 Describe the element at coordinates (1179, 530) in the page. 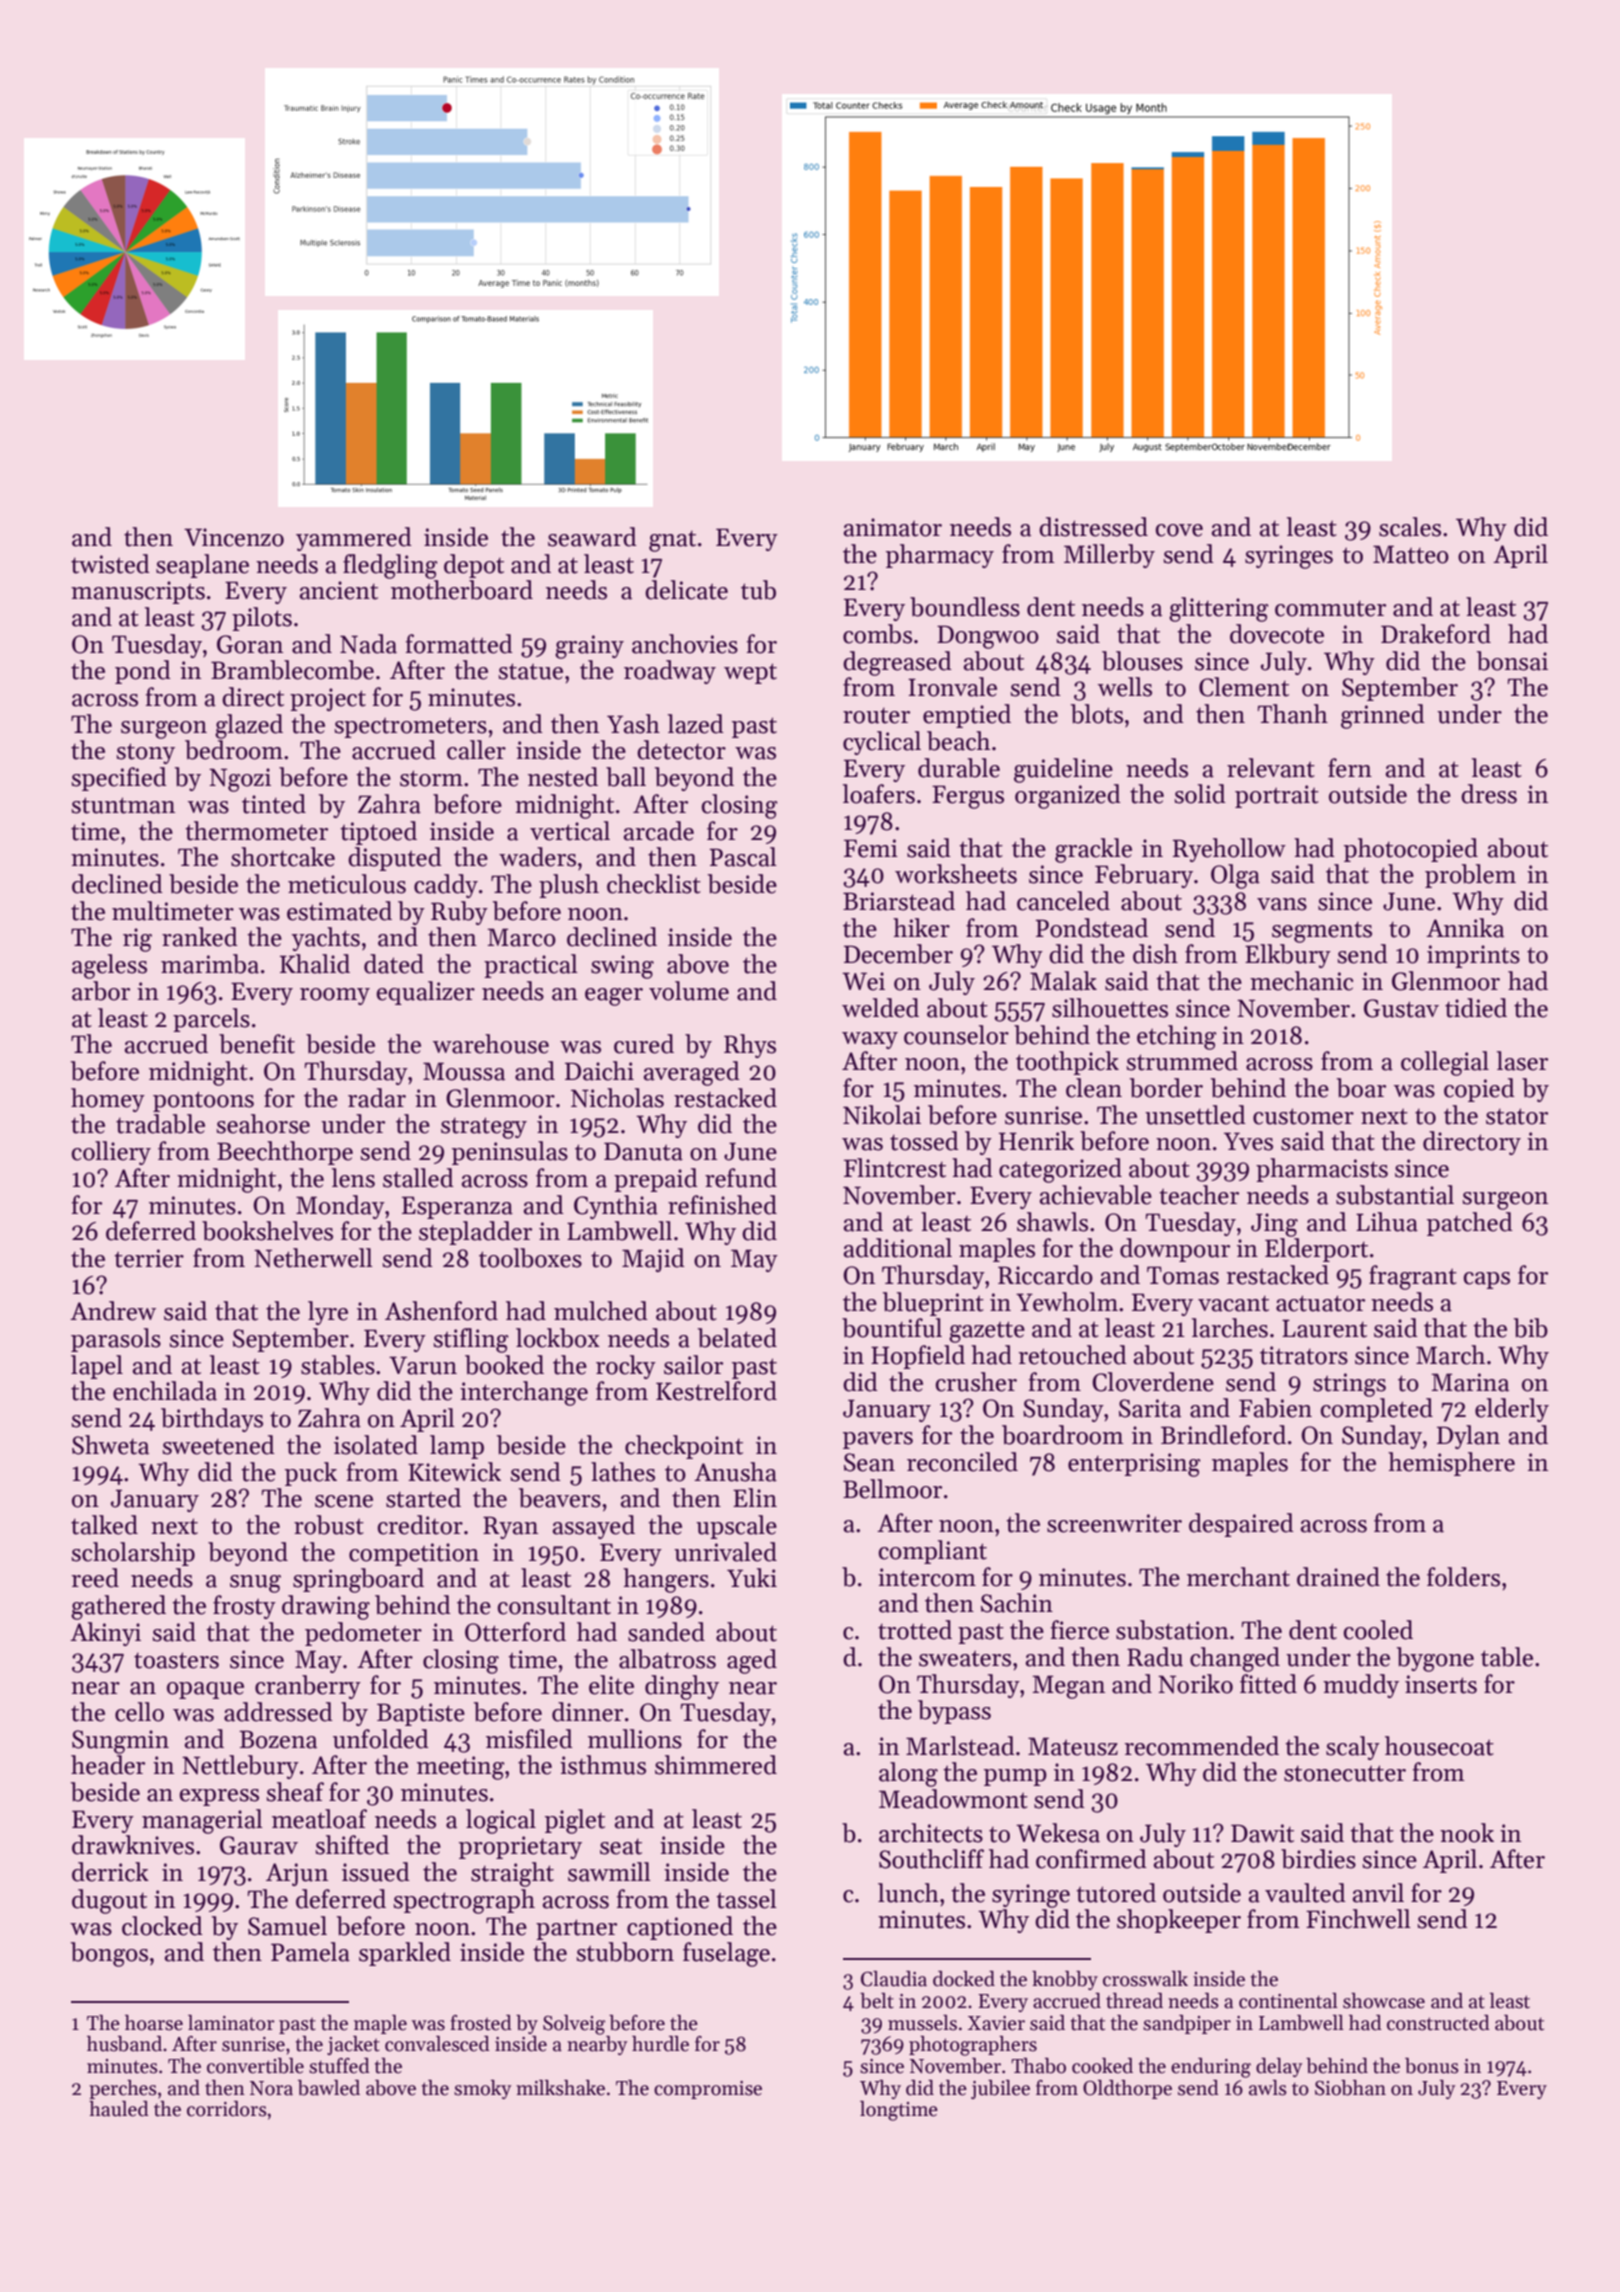

I see `cove` at that location.
